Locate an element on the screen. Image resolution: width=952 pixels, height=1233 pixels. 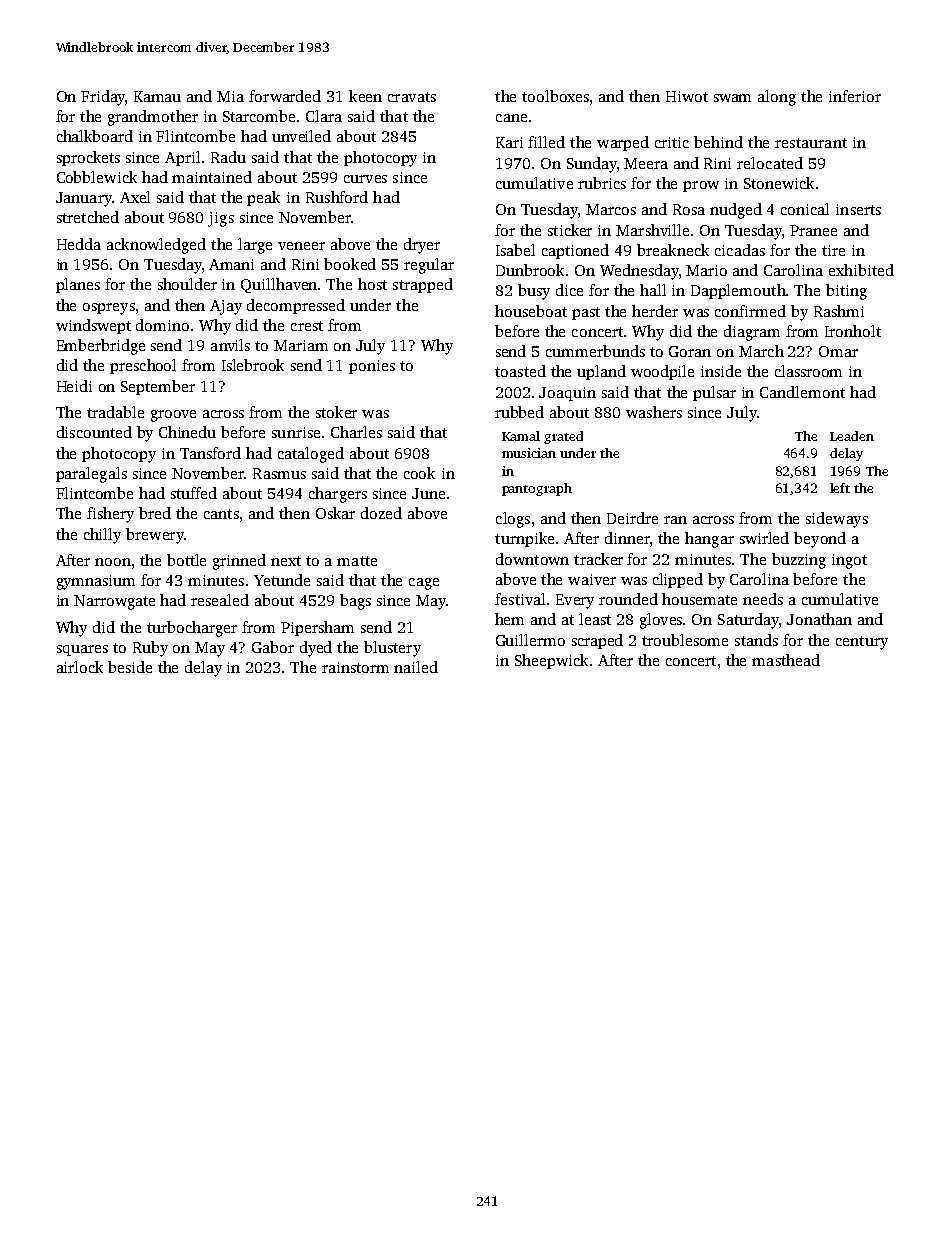
warped is located at coordinates (623, 143).
